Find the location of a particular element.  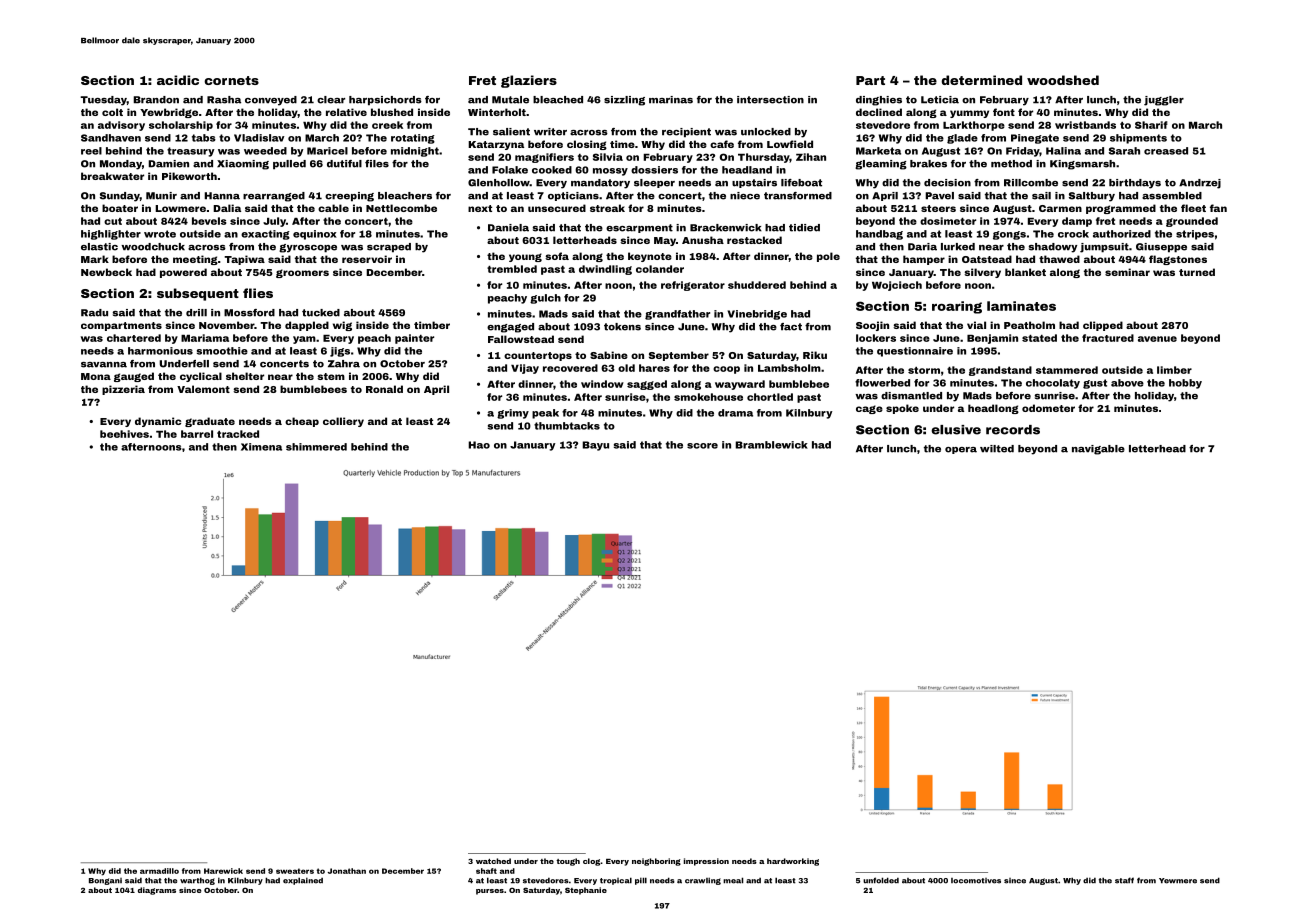

Bayu is located at coordinates (595, 446).
